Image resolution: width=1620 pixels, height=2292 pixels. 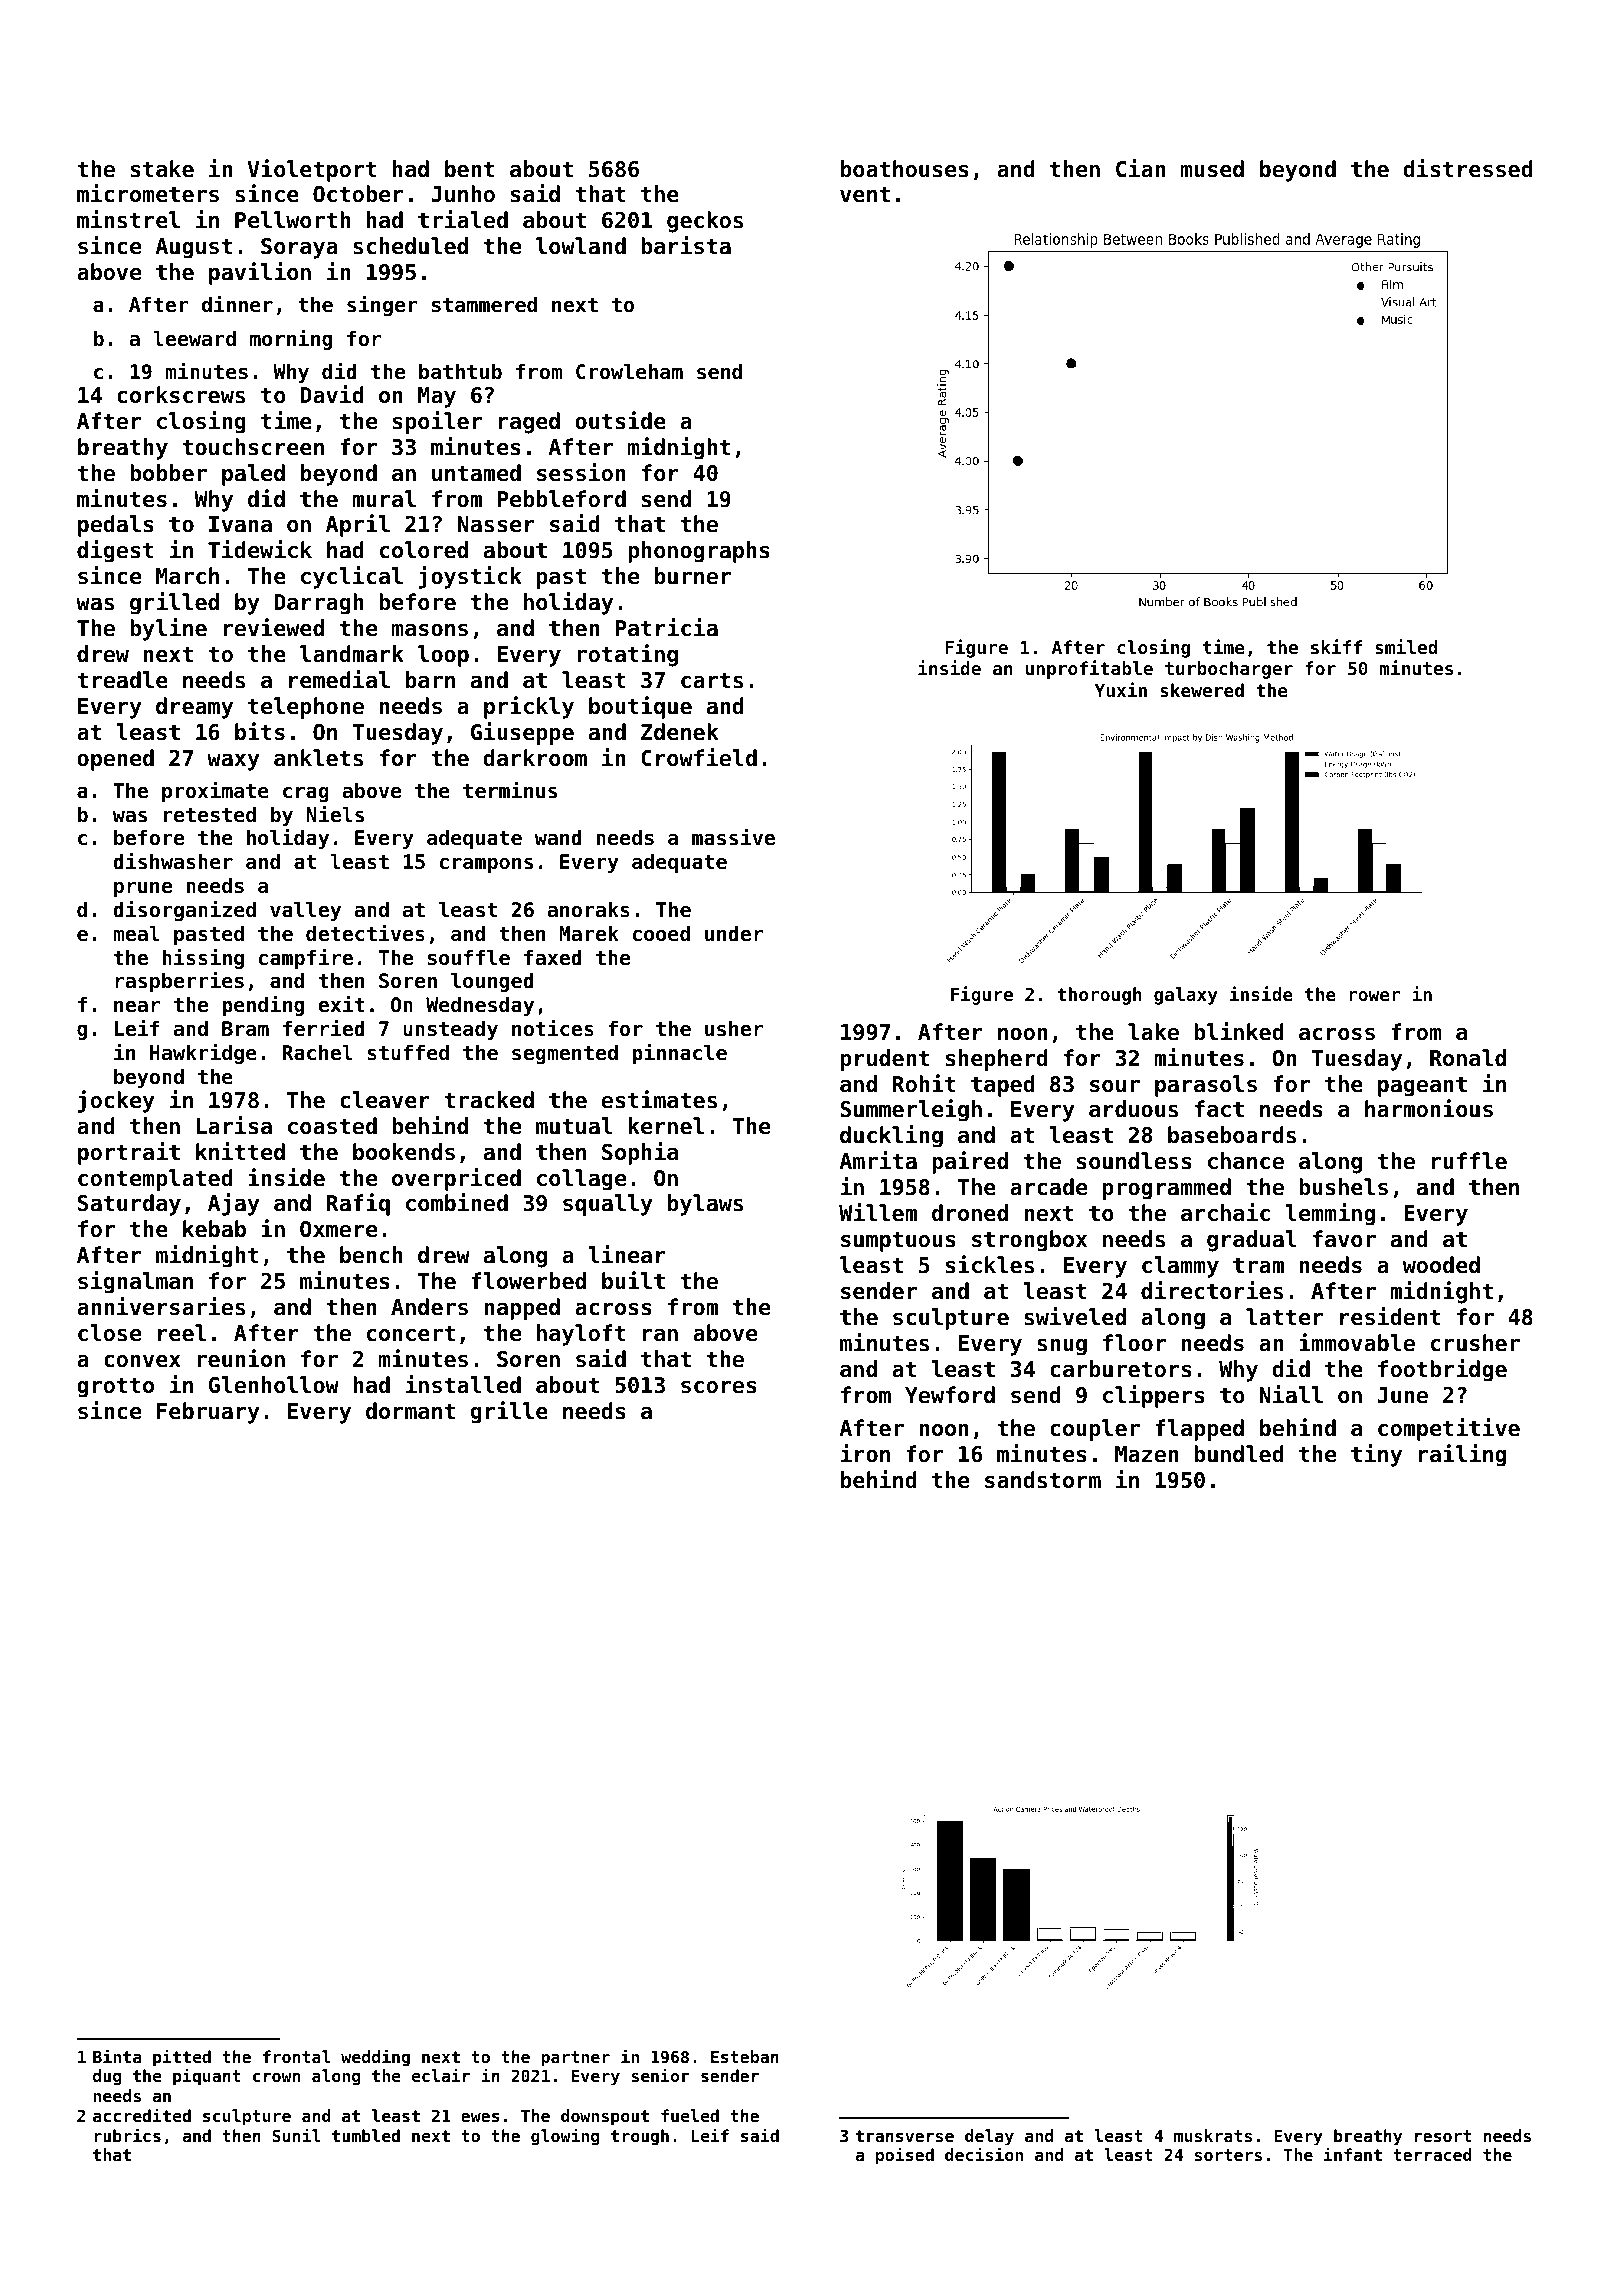 I want to click on mural, so click(x=384, y=499).
